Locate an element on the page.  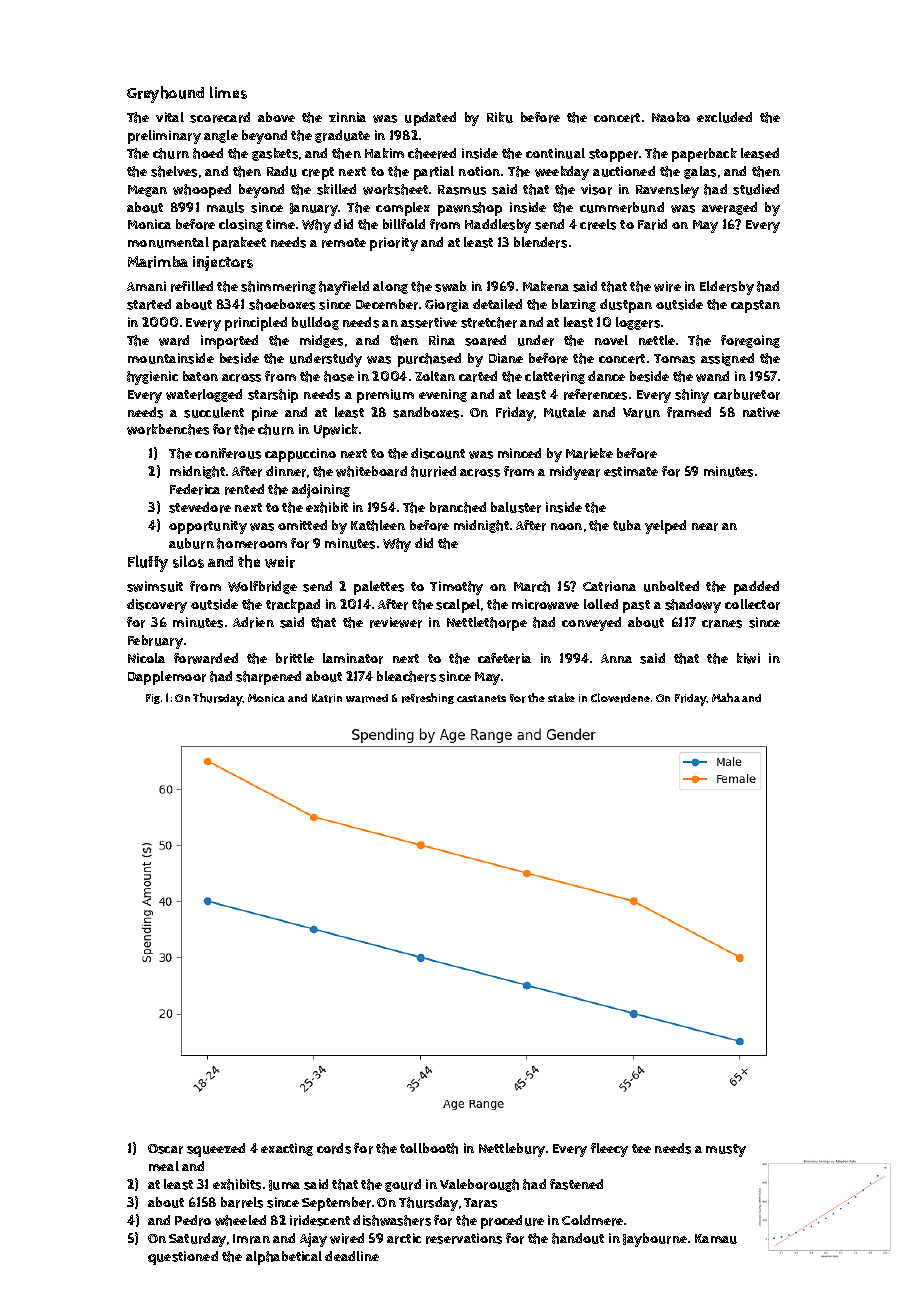
Imran is located at coordinates (251, 1239).
